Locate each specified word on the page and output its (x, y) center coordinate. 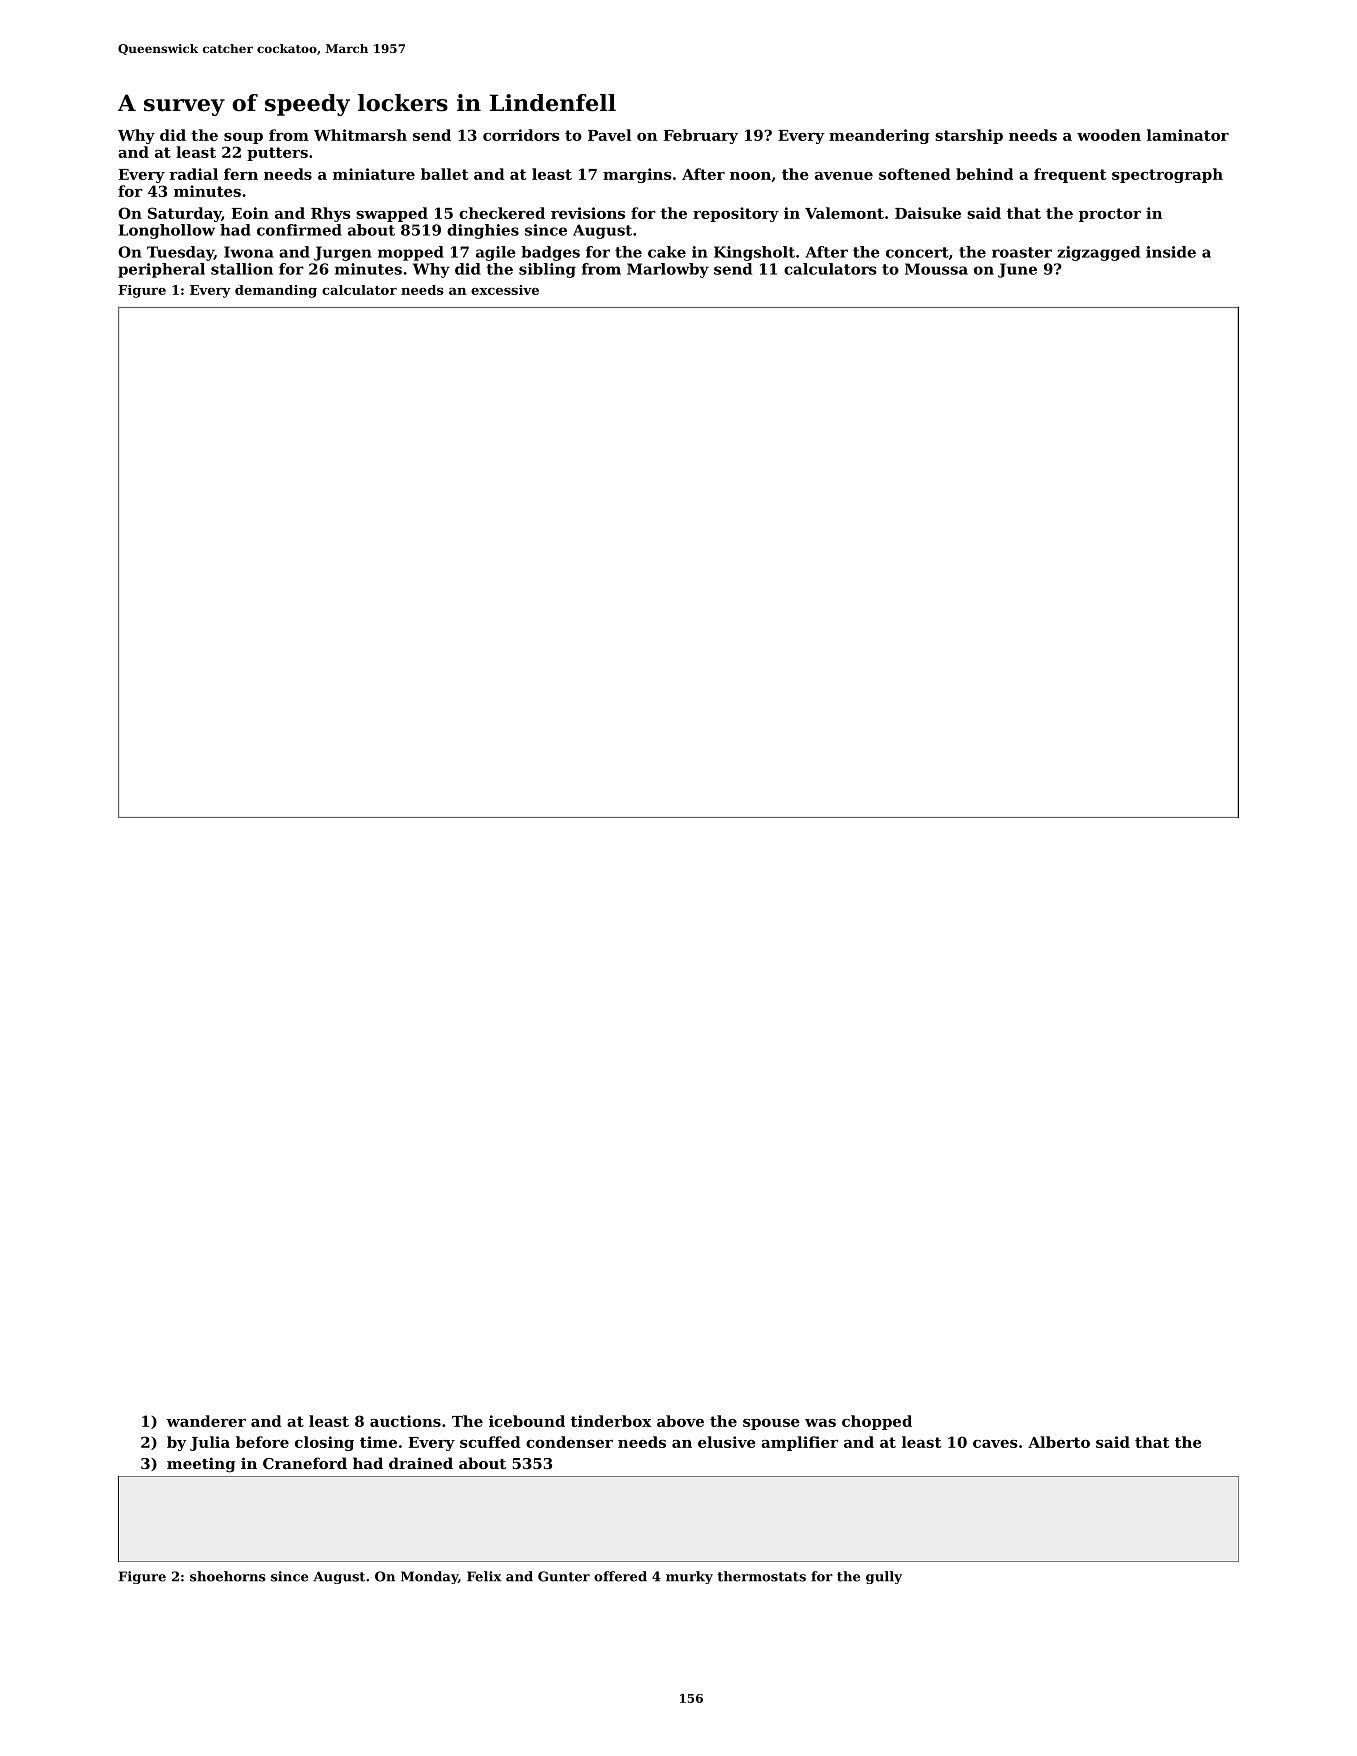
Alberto (1059, 1442)
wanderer (206, 1421)
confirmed (299, 230)
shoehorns (228, 1576)
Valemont (844, 213)
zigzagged (1098, 253)
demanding (276, 291)
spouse (771, 1424)
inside (1171, 252)
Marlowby (668, 270)
